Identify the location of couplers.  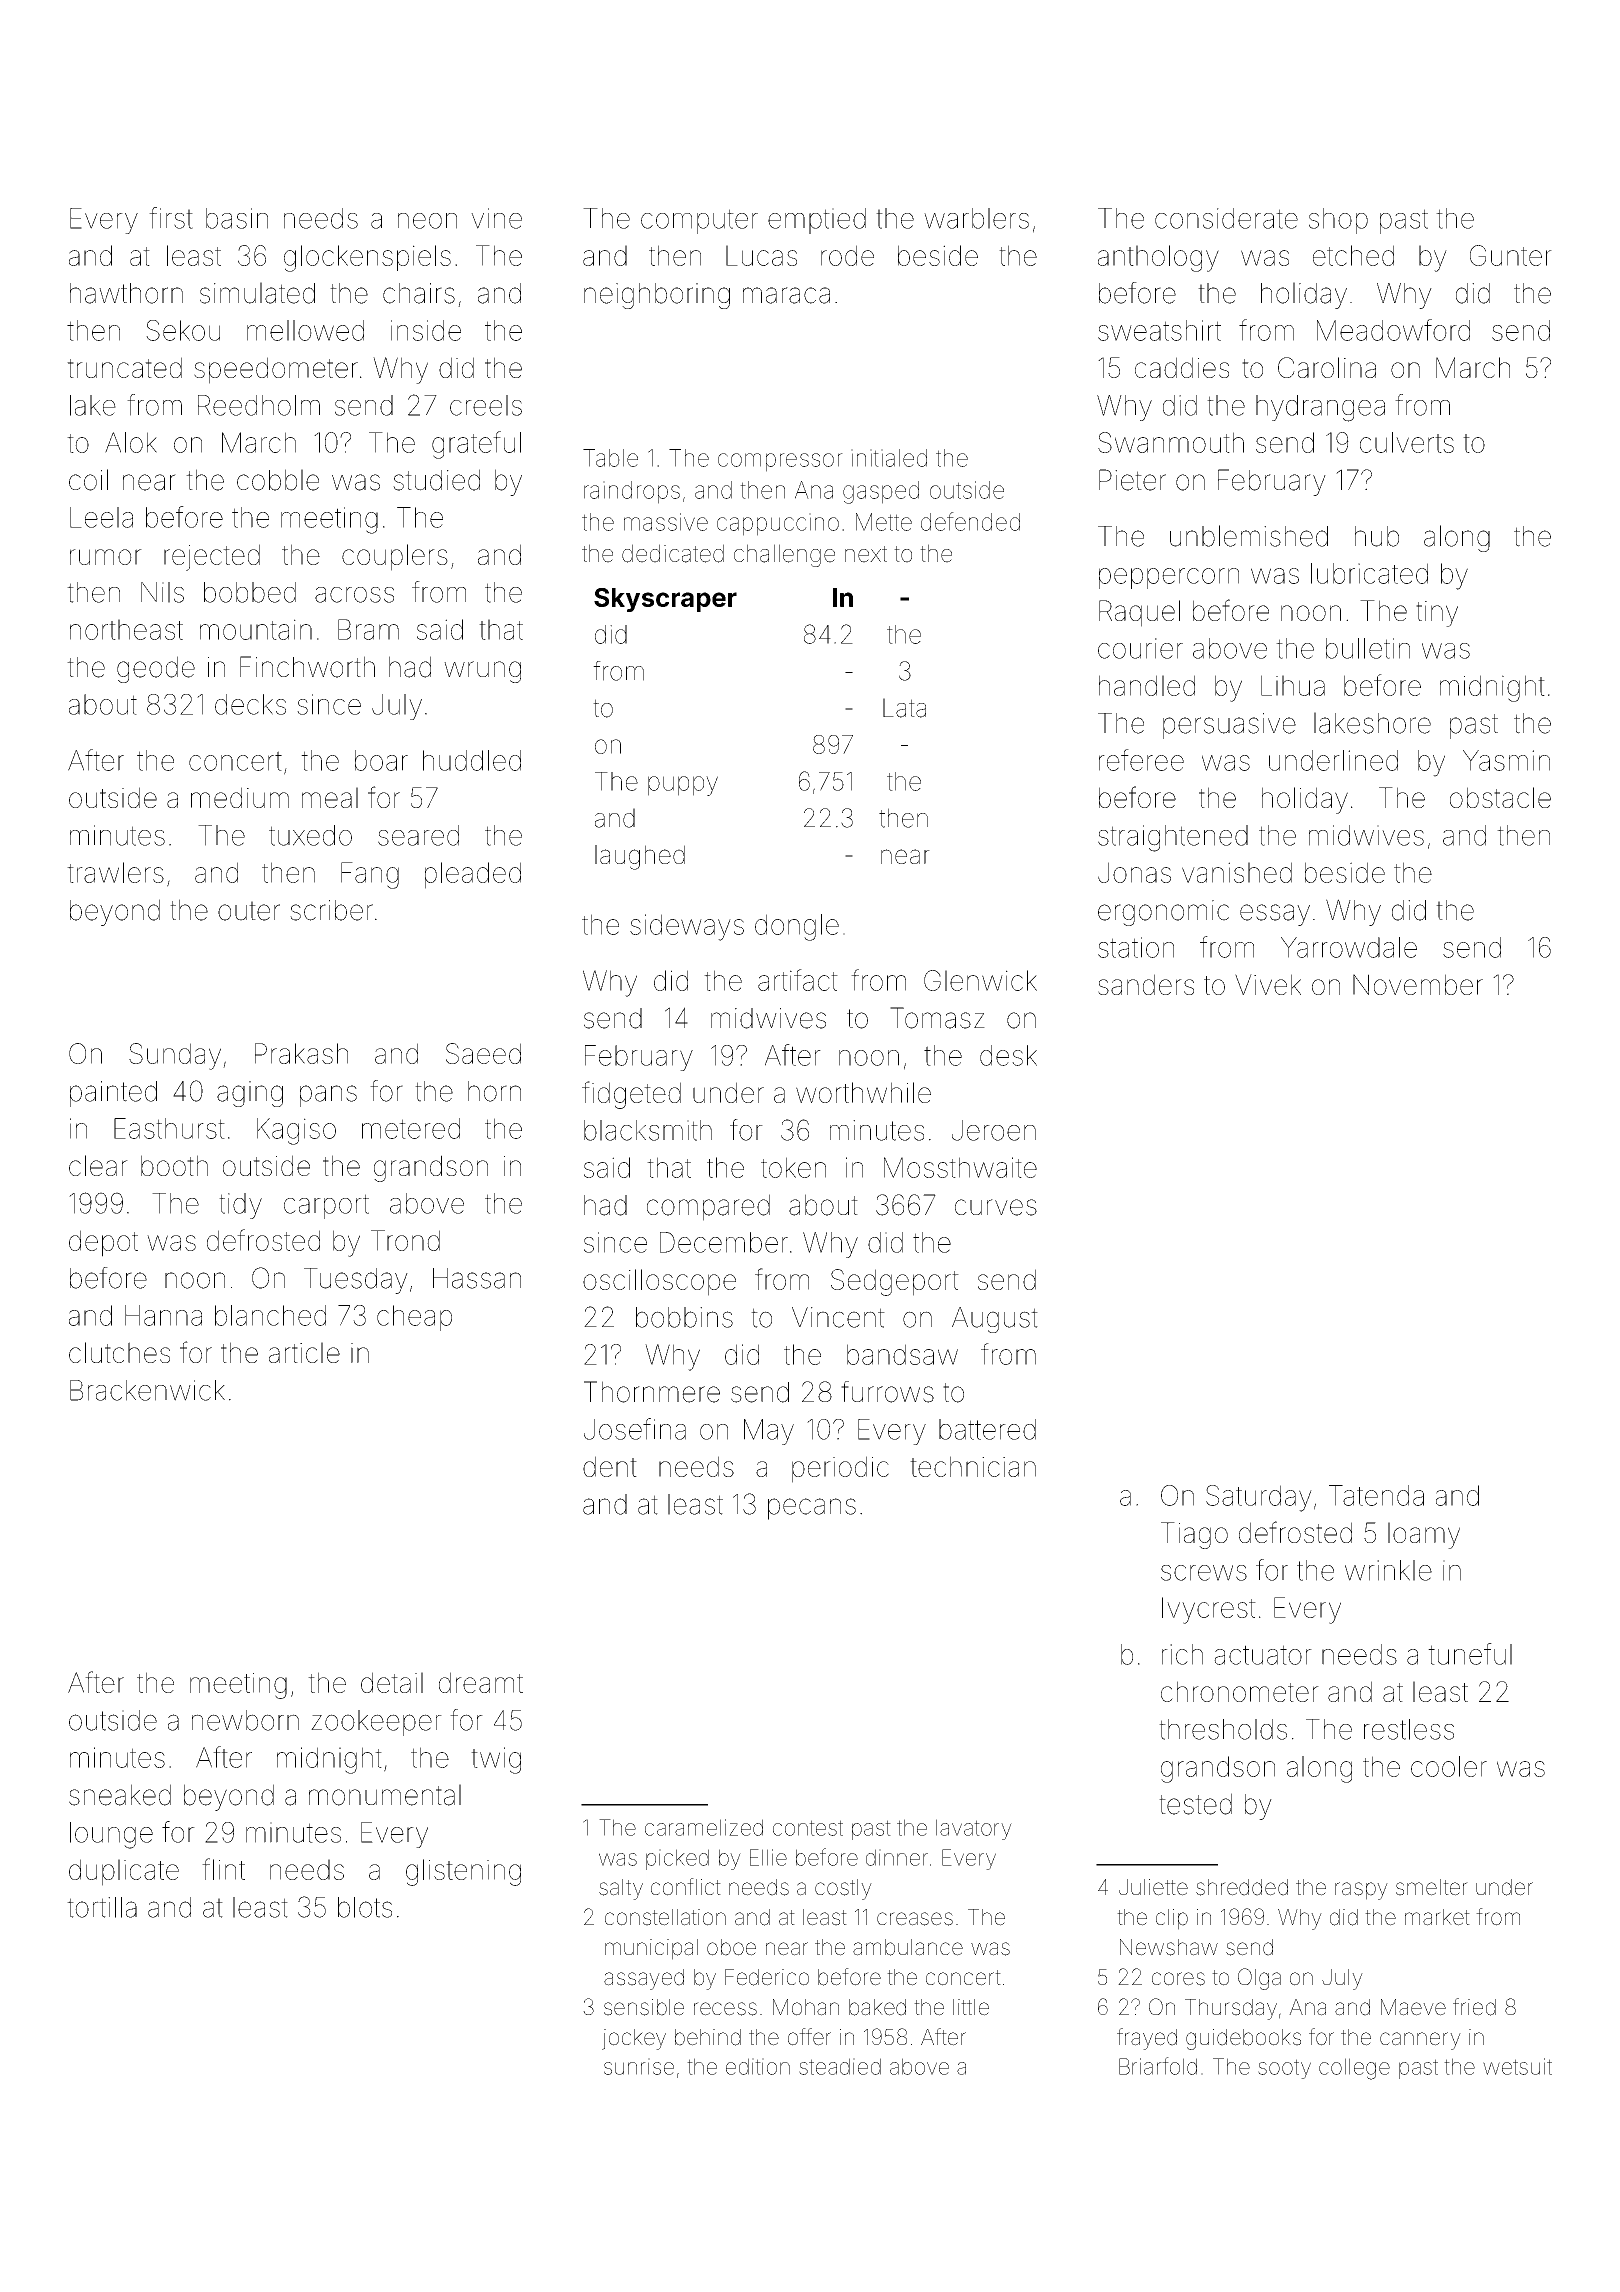
(395, 557).
